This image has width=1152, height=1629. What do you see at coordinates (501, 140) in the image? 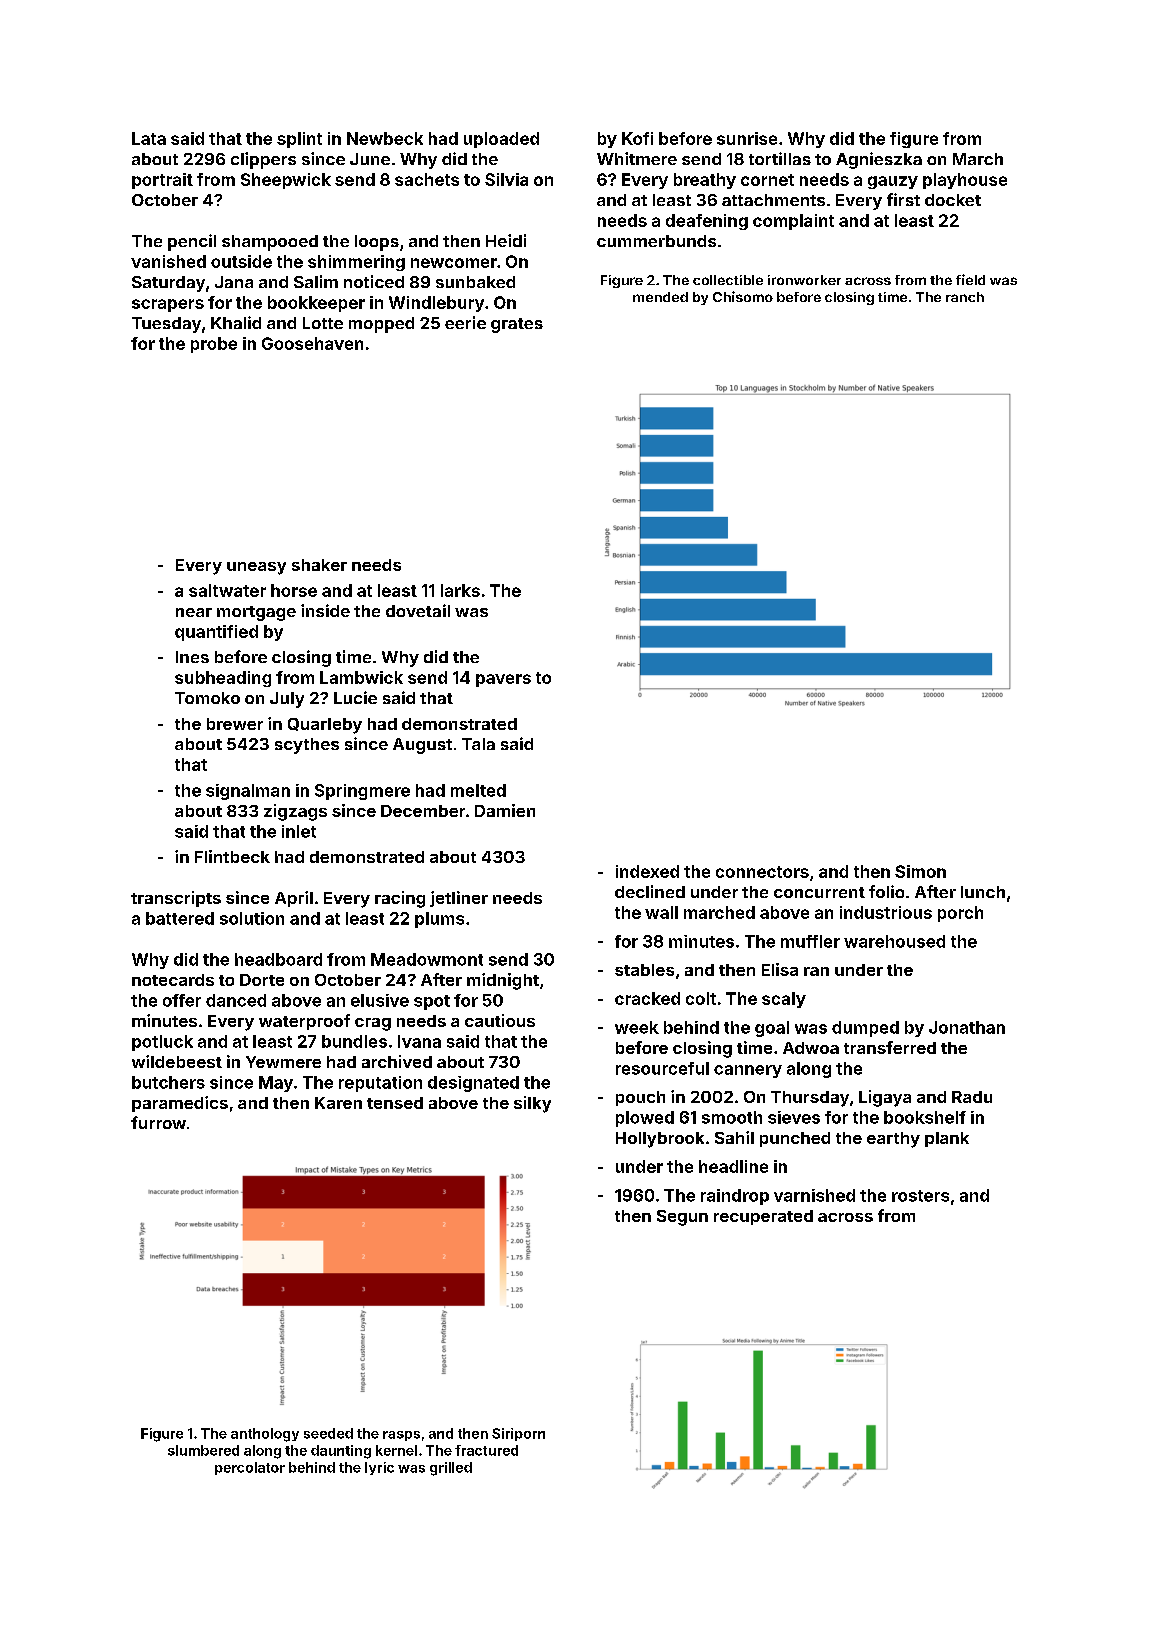
I see `uploaded` at bounding box center [501, 140].
